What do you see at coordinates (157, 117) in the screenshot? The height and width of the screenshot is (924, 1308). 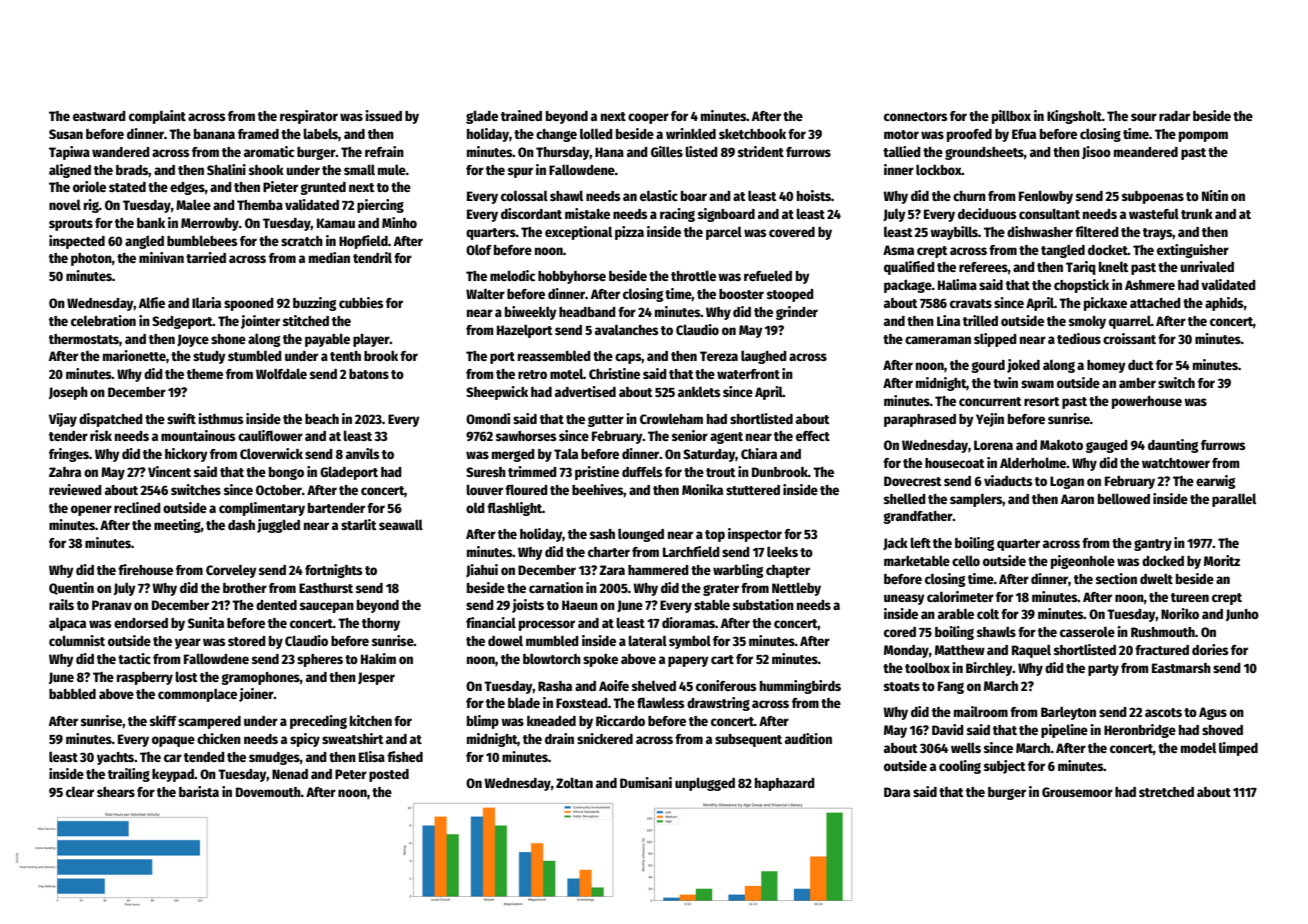 I see `complaint` at bounding box center [157, 117].
